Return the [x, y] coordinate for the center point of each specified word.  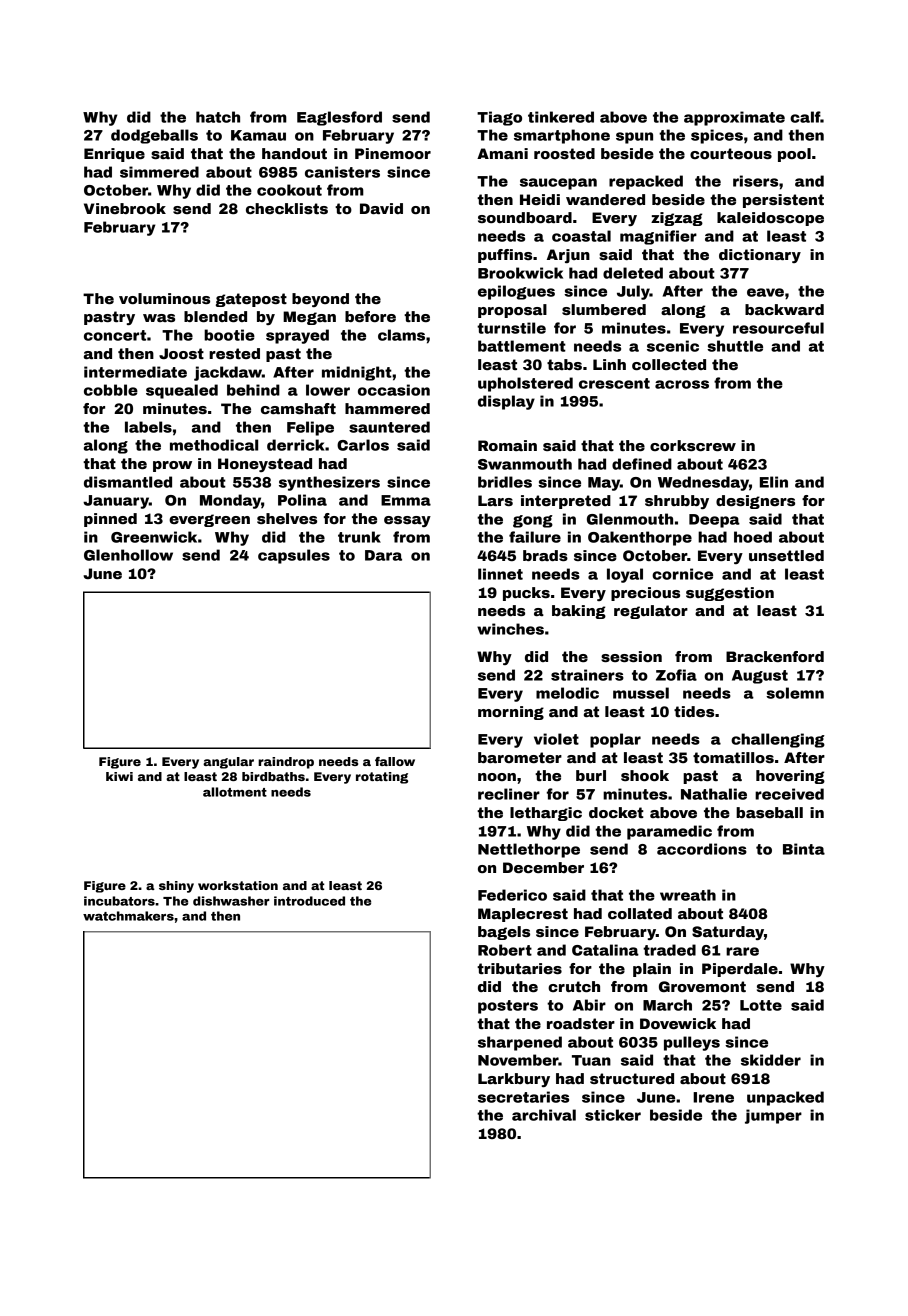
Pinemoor [393, 153]
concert [115, 335]
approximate [734, 118]
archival [544, 1115]
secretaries [523, 1097]
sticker [613, 1115]
